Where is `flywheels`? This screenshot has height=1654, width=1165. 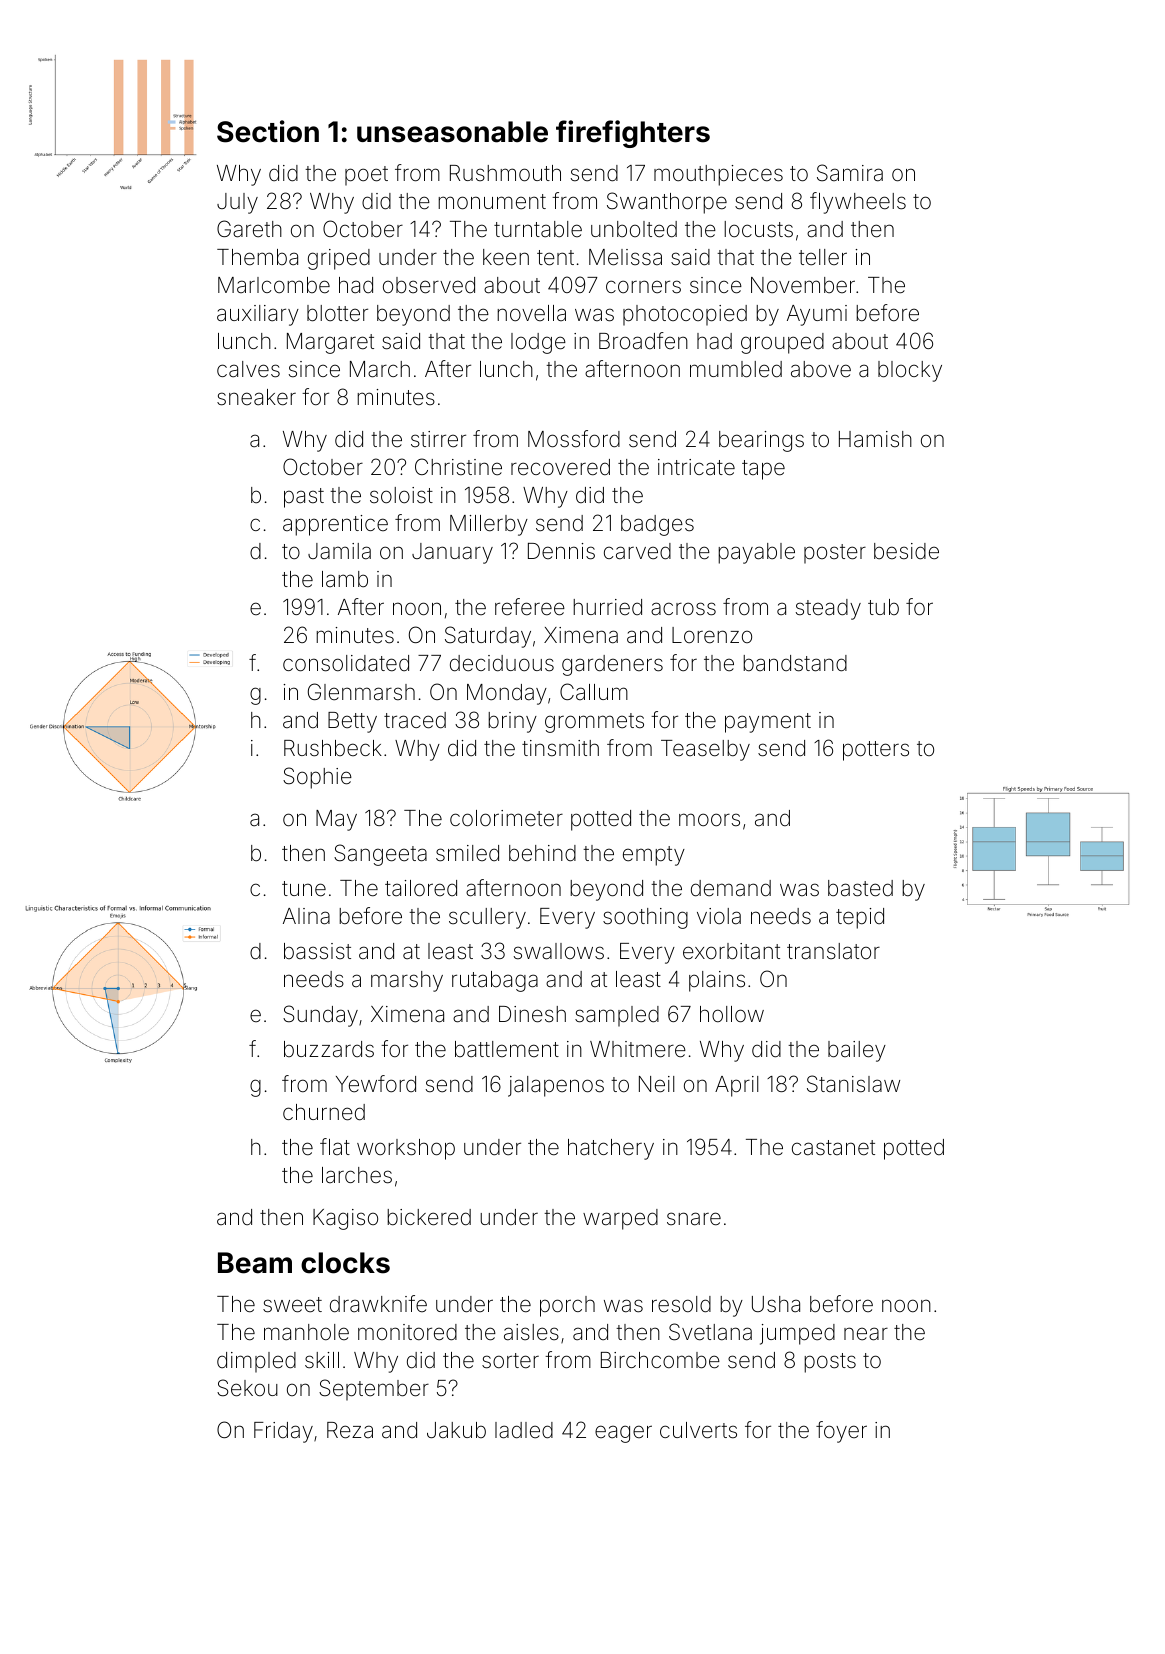
flywheels is located at coordinates (858, 203).
